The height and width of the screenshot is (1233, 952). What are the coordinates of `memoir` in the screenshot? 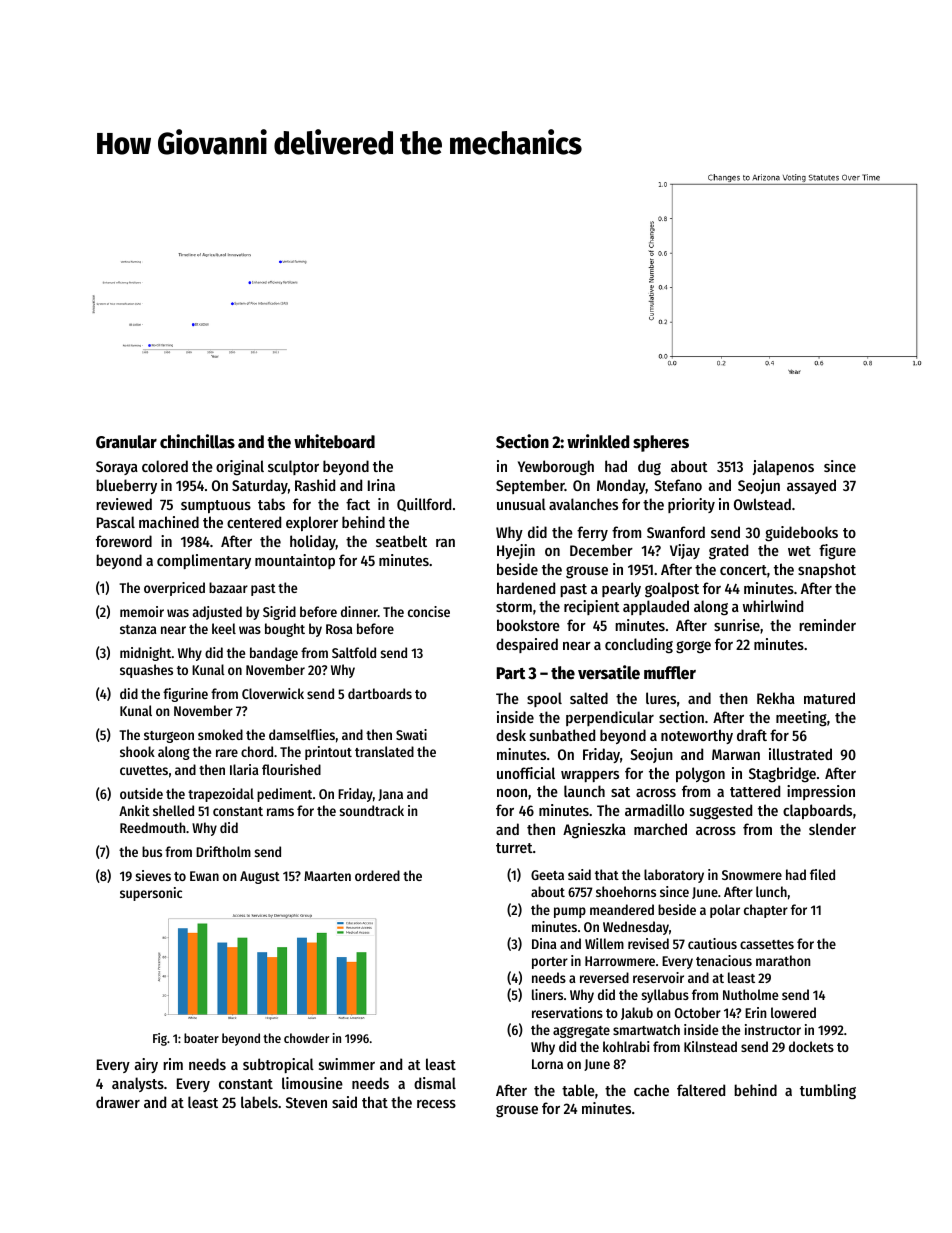 It's located at (142, 611).
